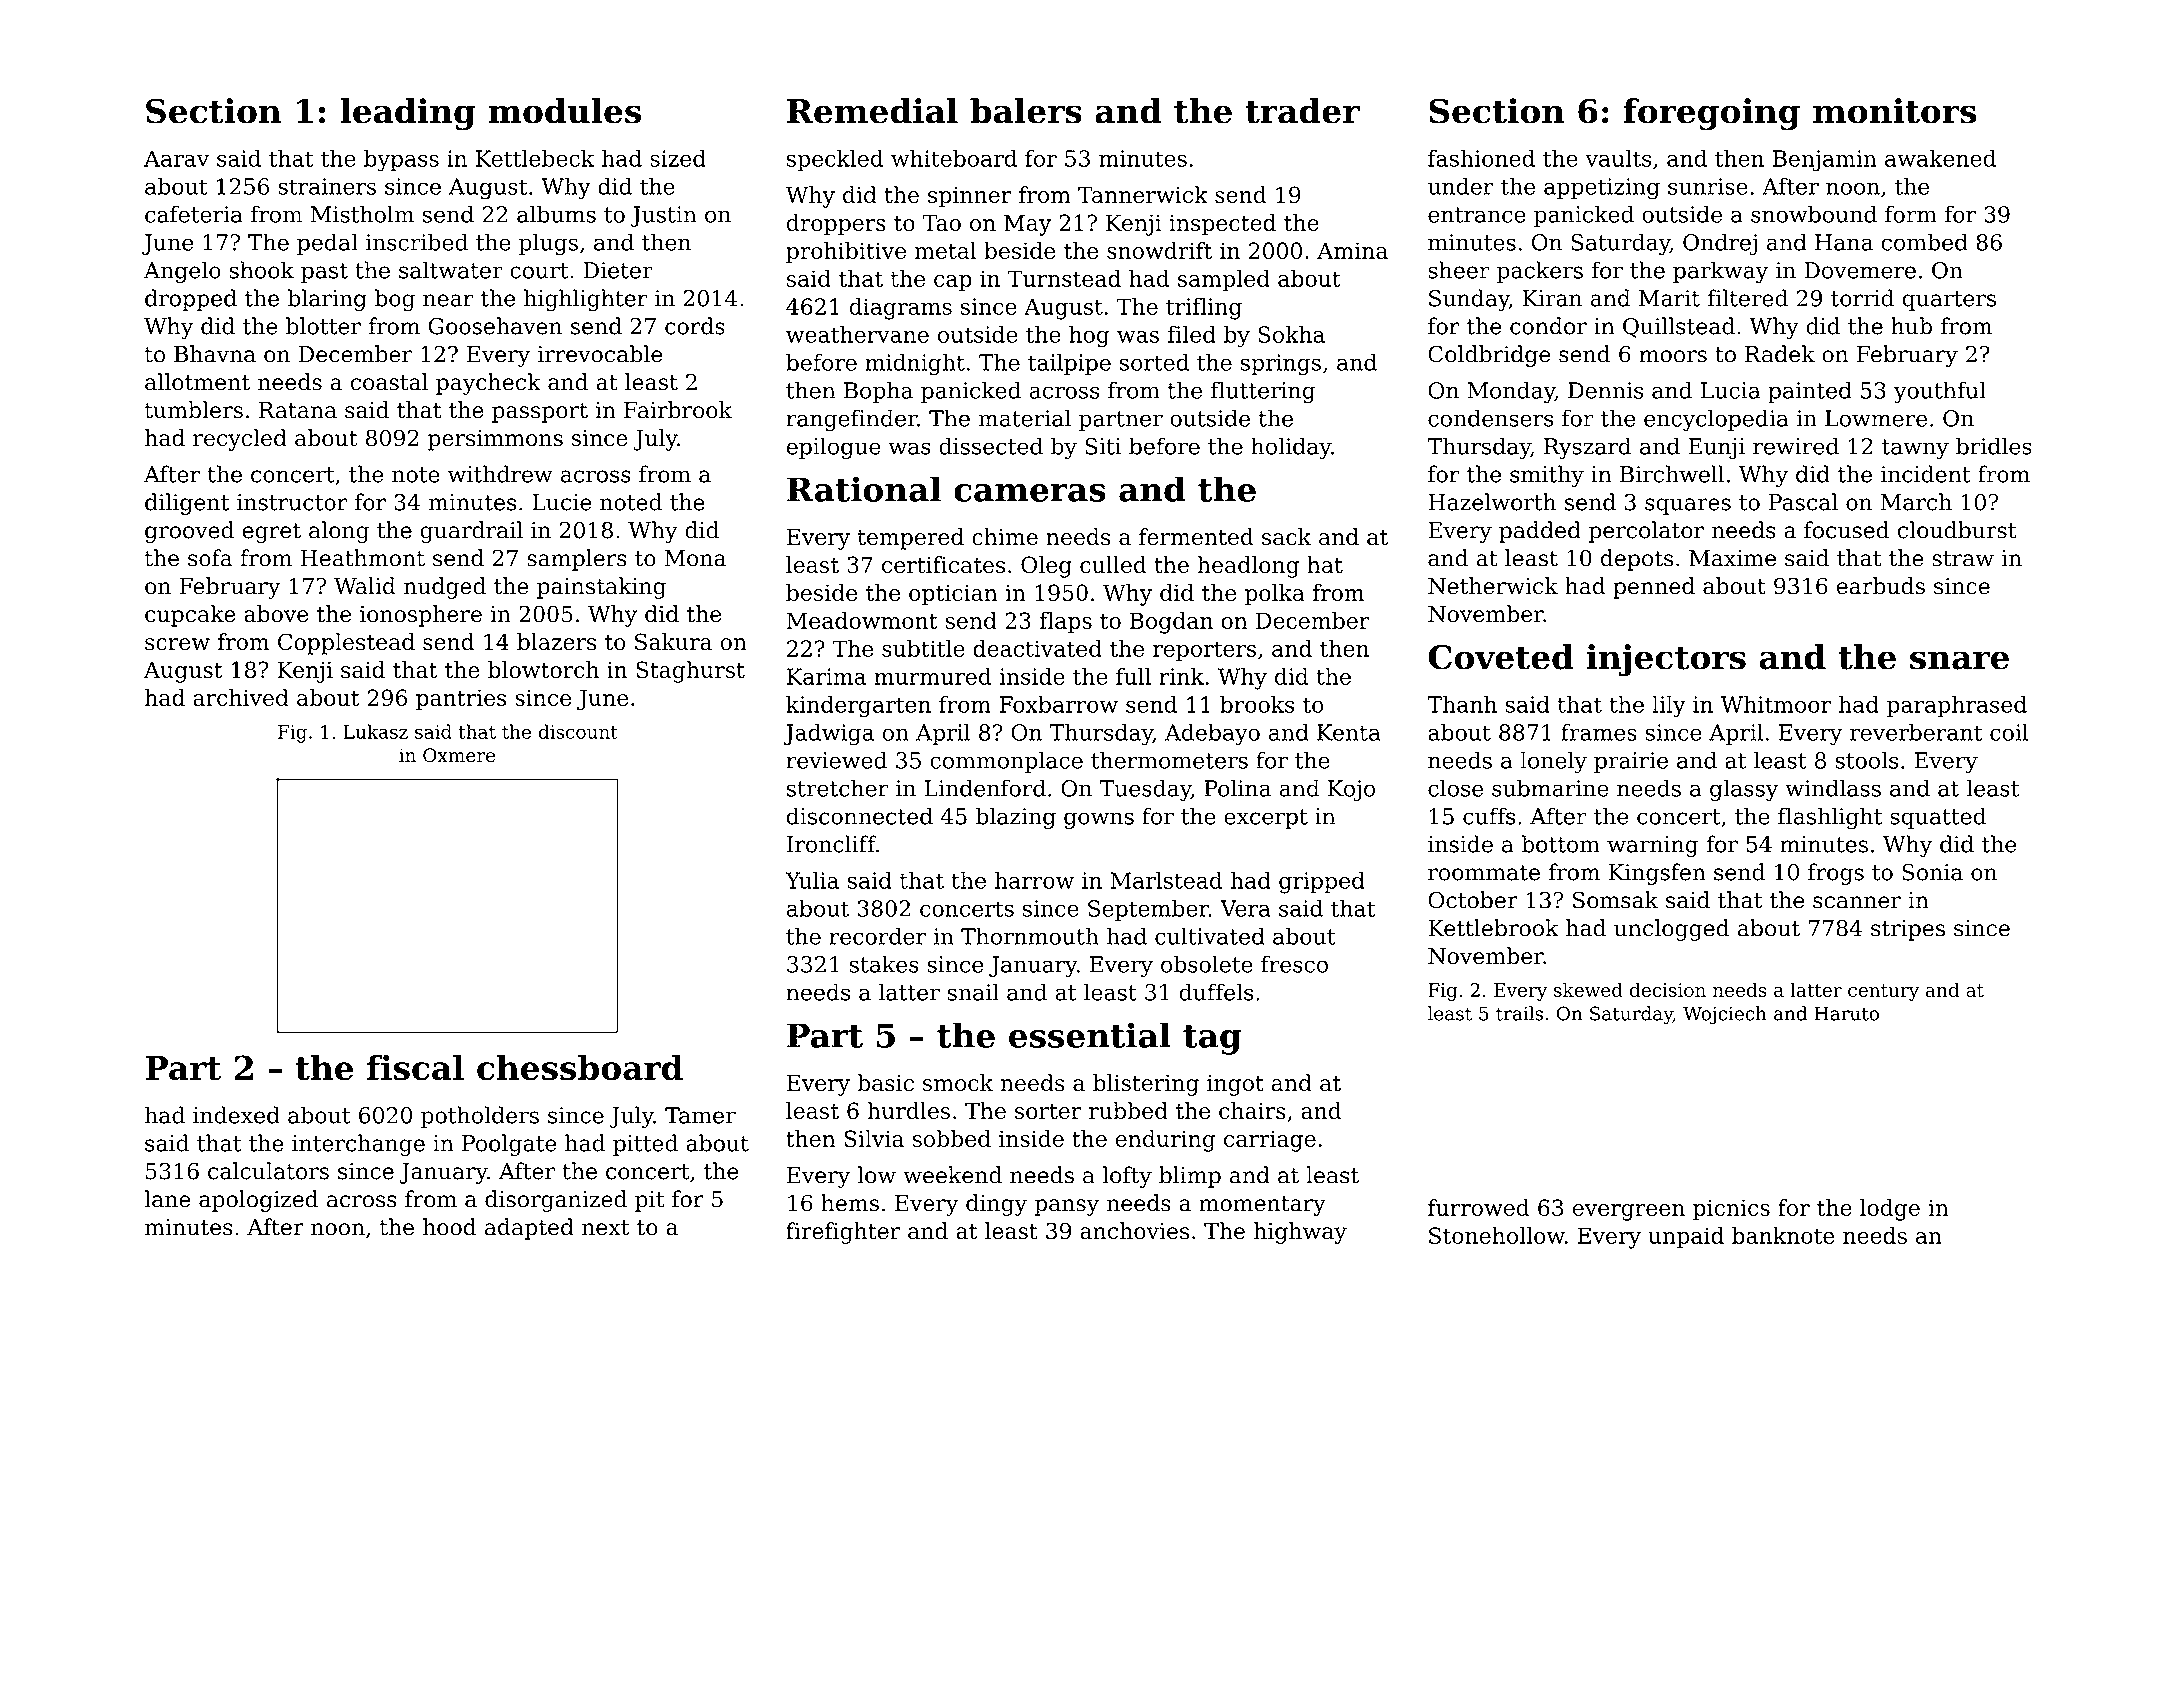  What do you see at coordinates (1134, 1231) in the image?
I see `anchovies` at bounding box center [1134, 1231].
